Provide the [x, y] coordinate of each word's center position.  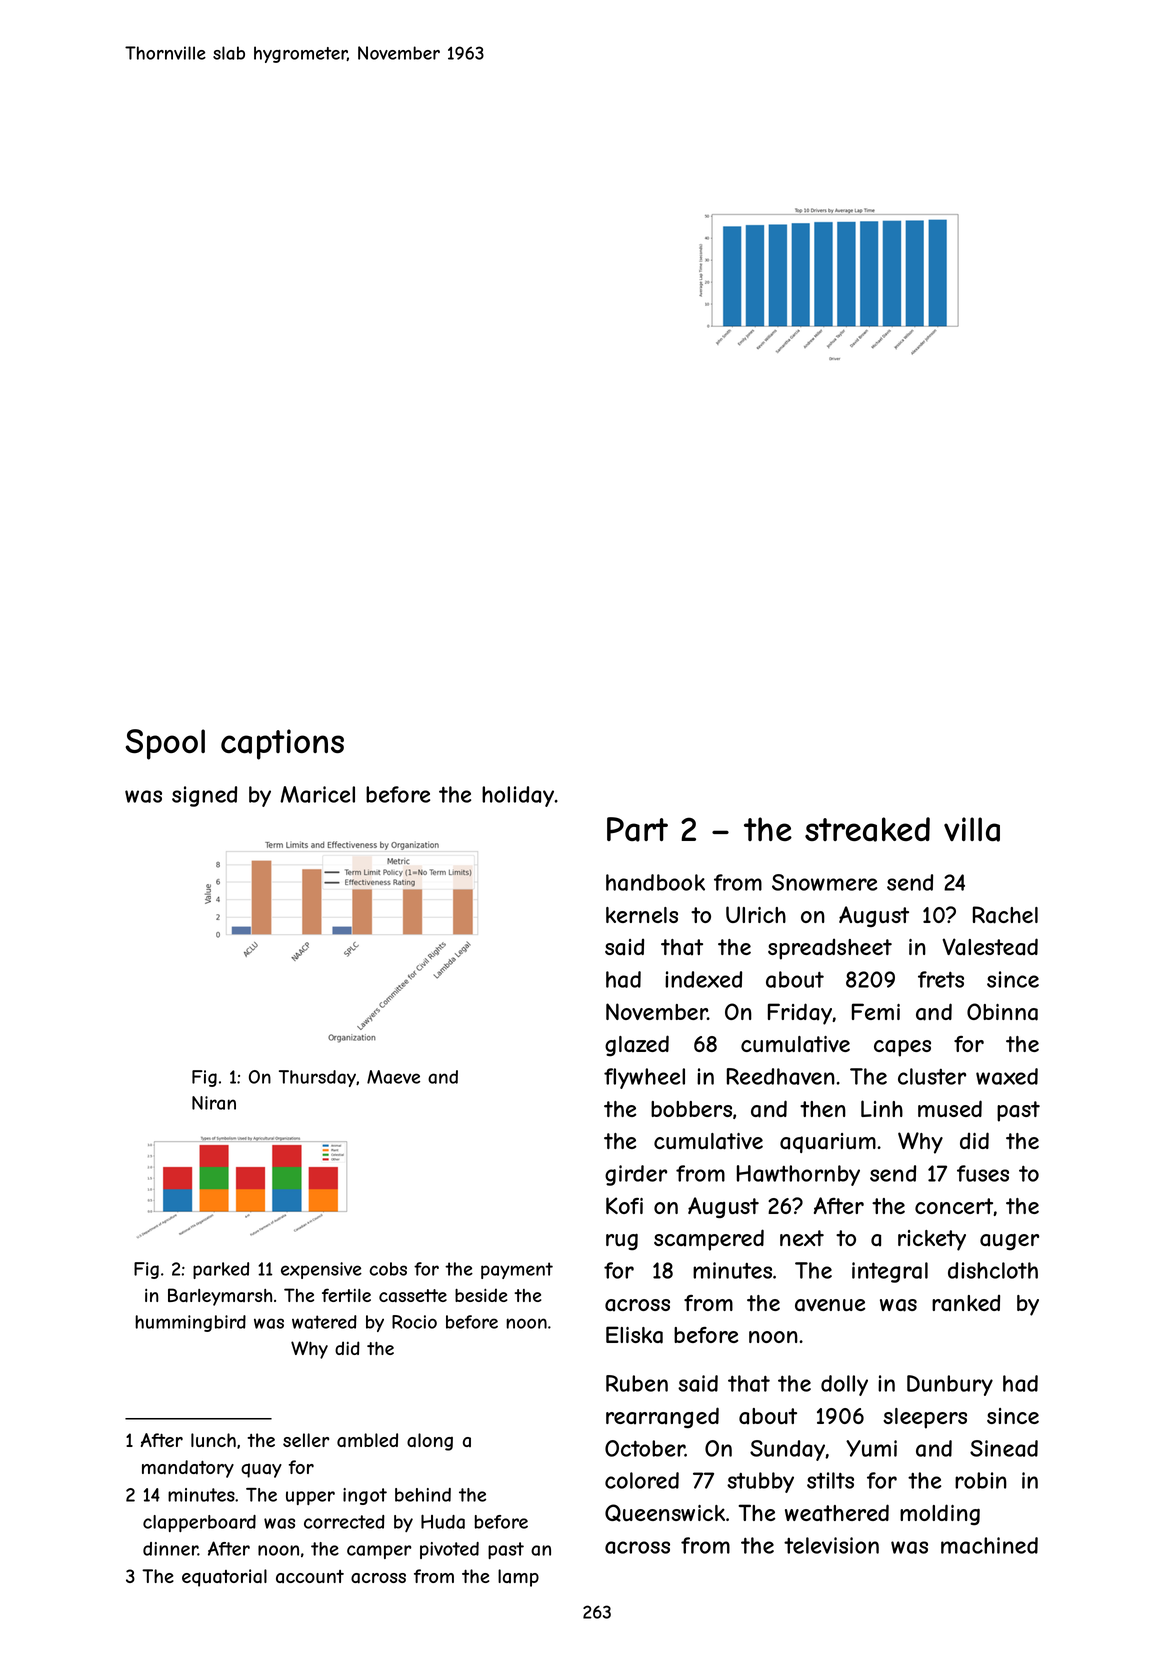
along [430, 1442]
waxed [1007, 1076]
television [831, 1545]
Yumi [871, 1448]
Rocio [414, 1322]
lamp [518, 1578]
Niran [214, 1103]
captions [282, 744]
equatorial [224, 1578]
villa [972, 829]
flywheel [644, 1078]
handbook [655, 882]
